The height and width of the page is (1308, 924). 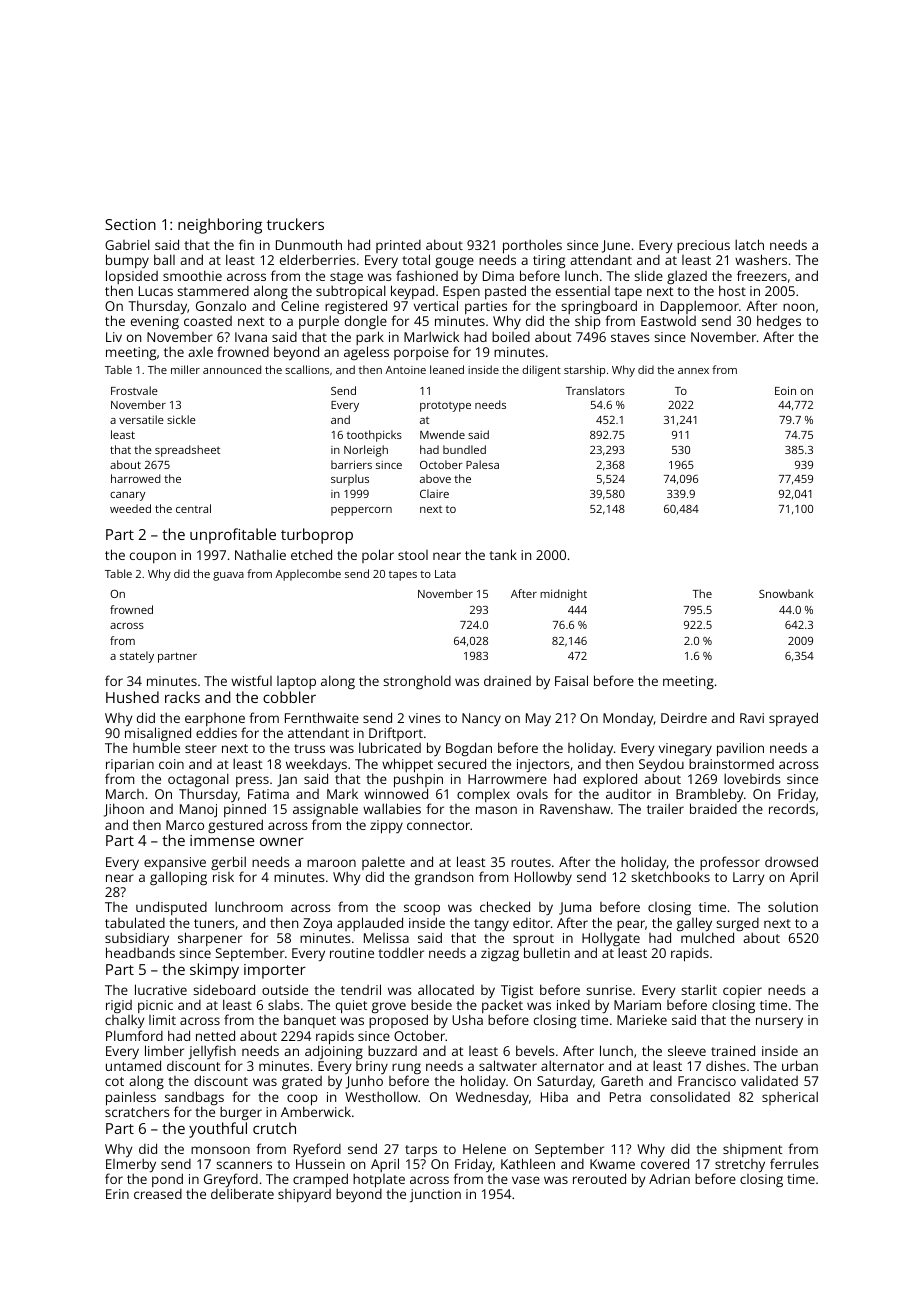 What do you see at coordinates (213, 291) in the page?
I see `stammered` at bounding box center [213, 291].
